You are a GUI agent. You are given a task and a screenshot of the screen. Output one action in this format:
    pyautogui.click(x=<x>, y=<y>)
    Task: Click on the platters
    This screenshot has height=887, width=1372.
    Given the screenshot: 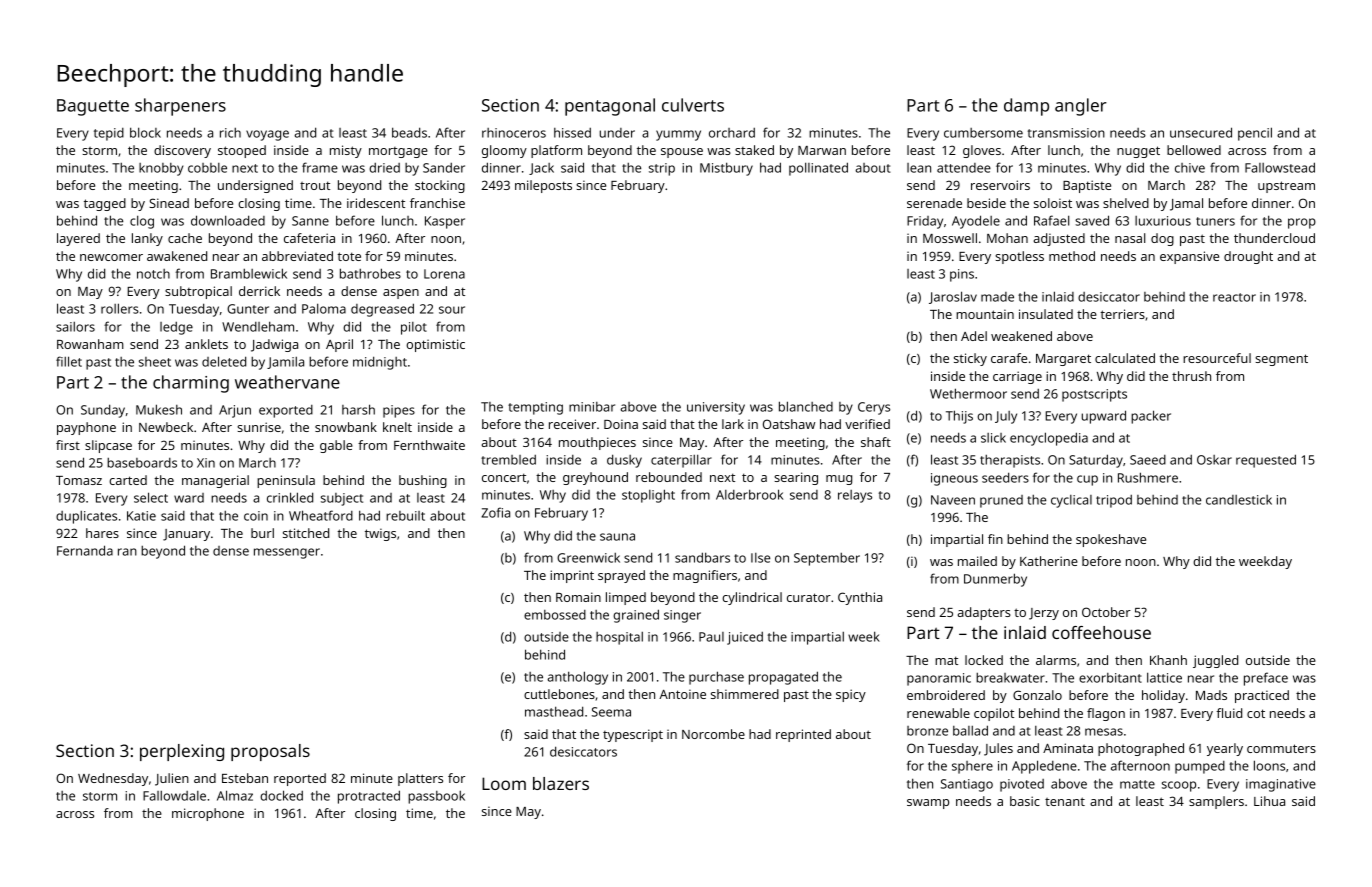 What is the action you would take?
    pyautogui.click(x=420, y=779)
